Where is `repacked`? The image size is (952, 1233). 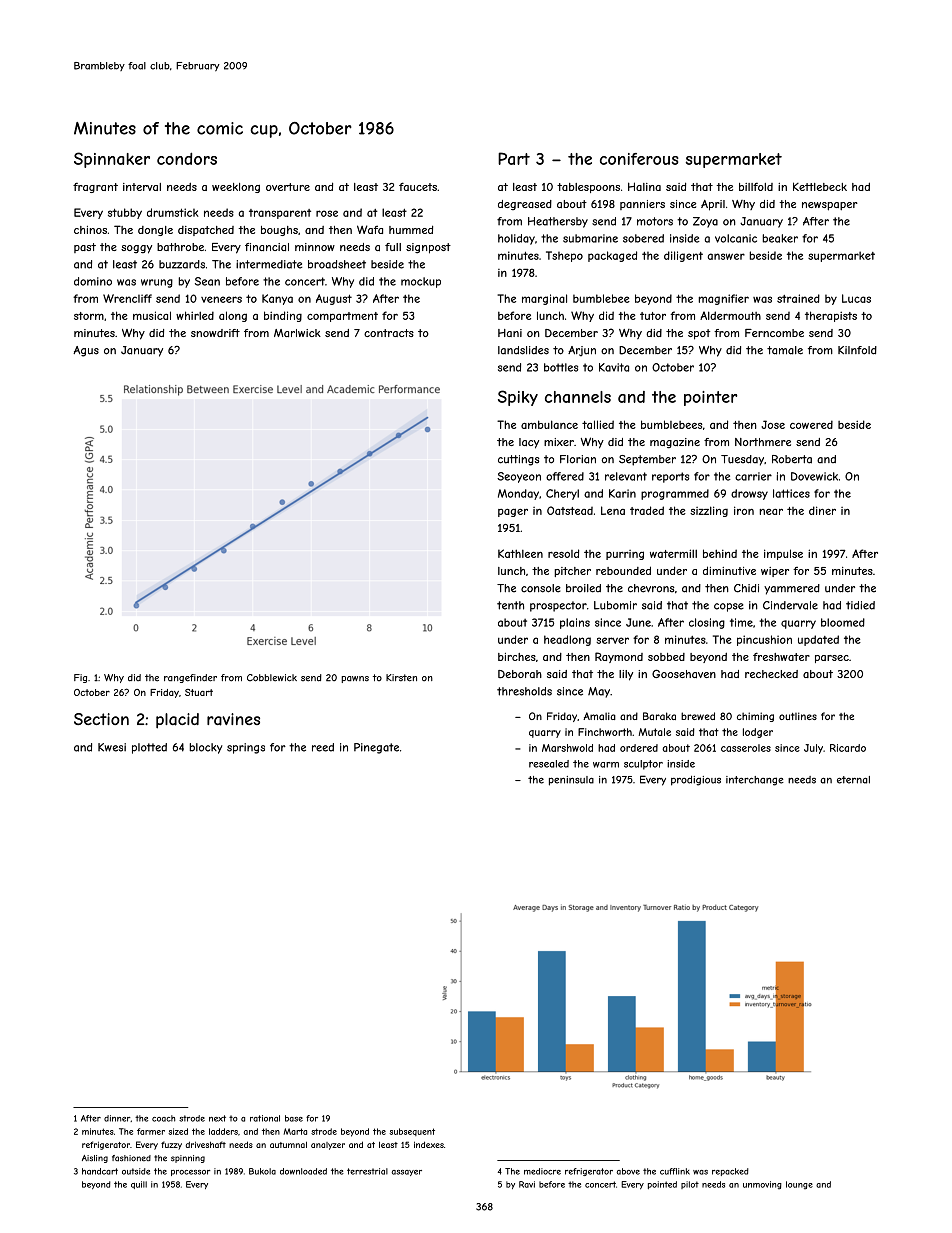
repacked is located at coordinates (730, 1172).
